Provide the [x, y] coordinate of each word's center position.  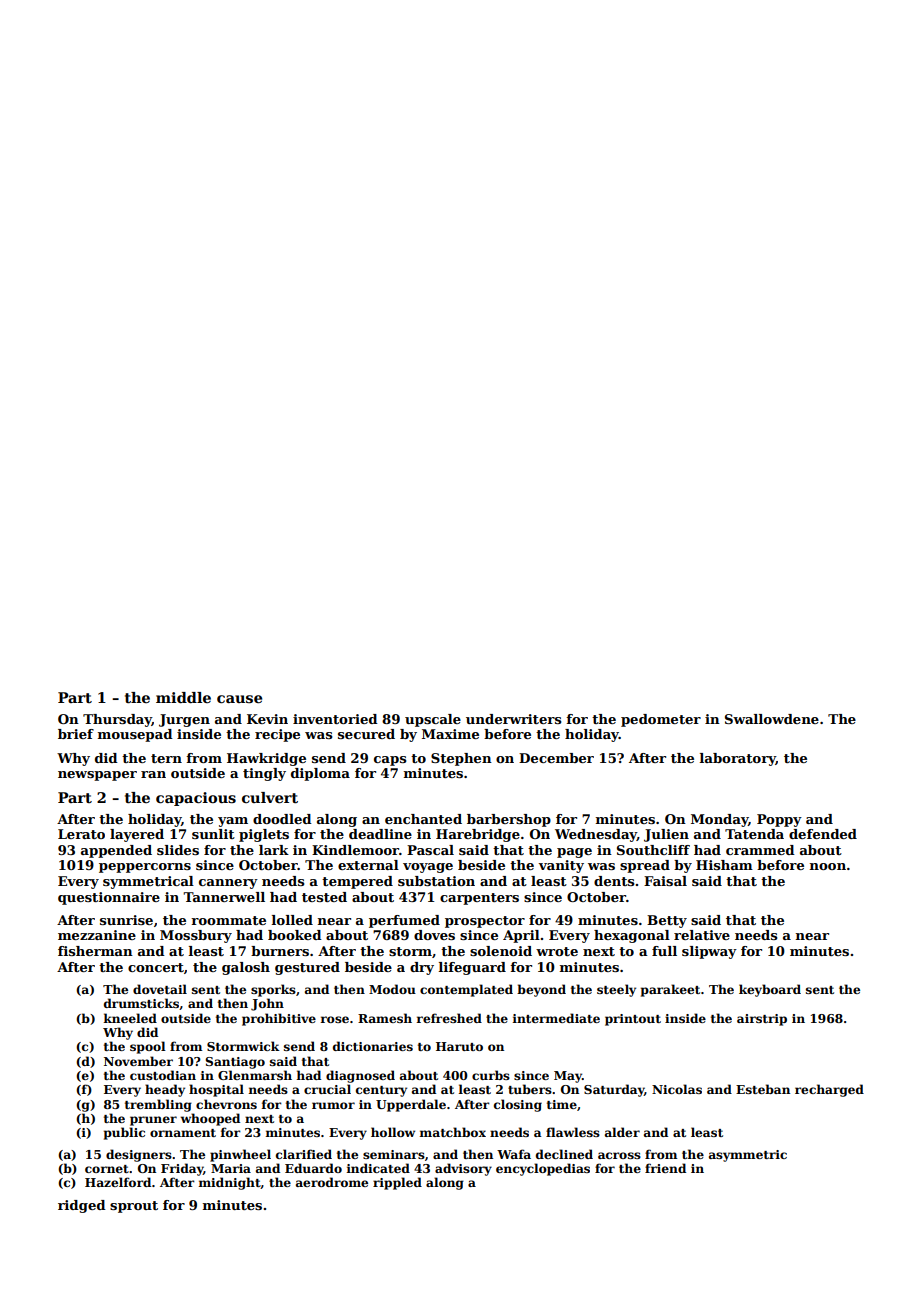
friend [665, 1168]
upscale [433, 720]
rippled [397, 1183]
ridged [82, 1206]
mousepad [135, 735]
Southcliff [653, 850]
